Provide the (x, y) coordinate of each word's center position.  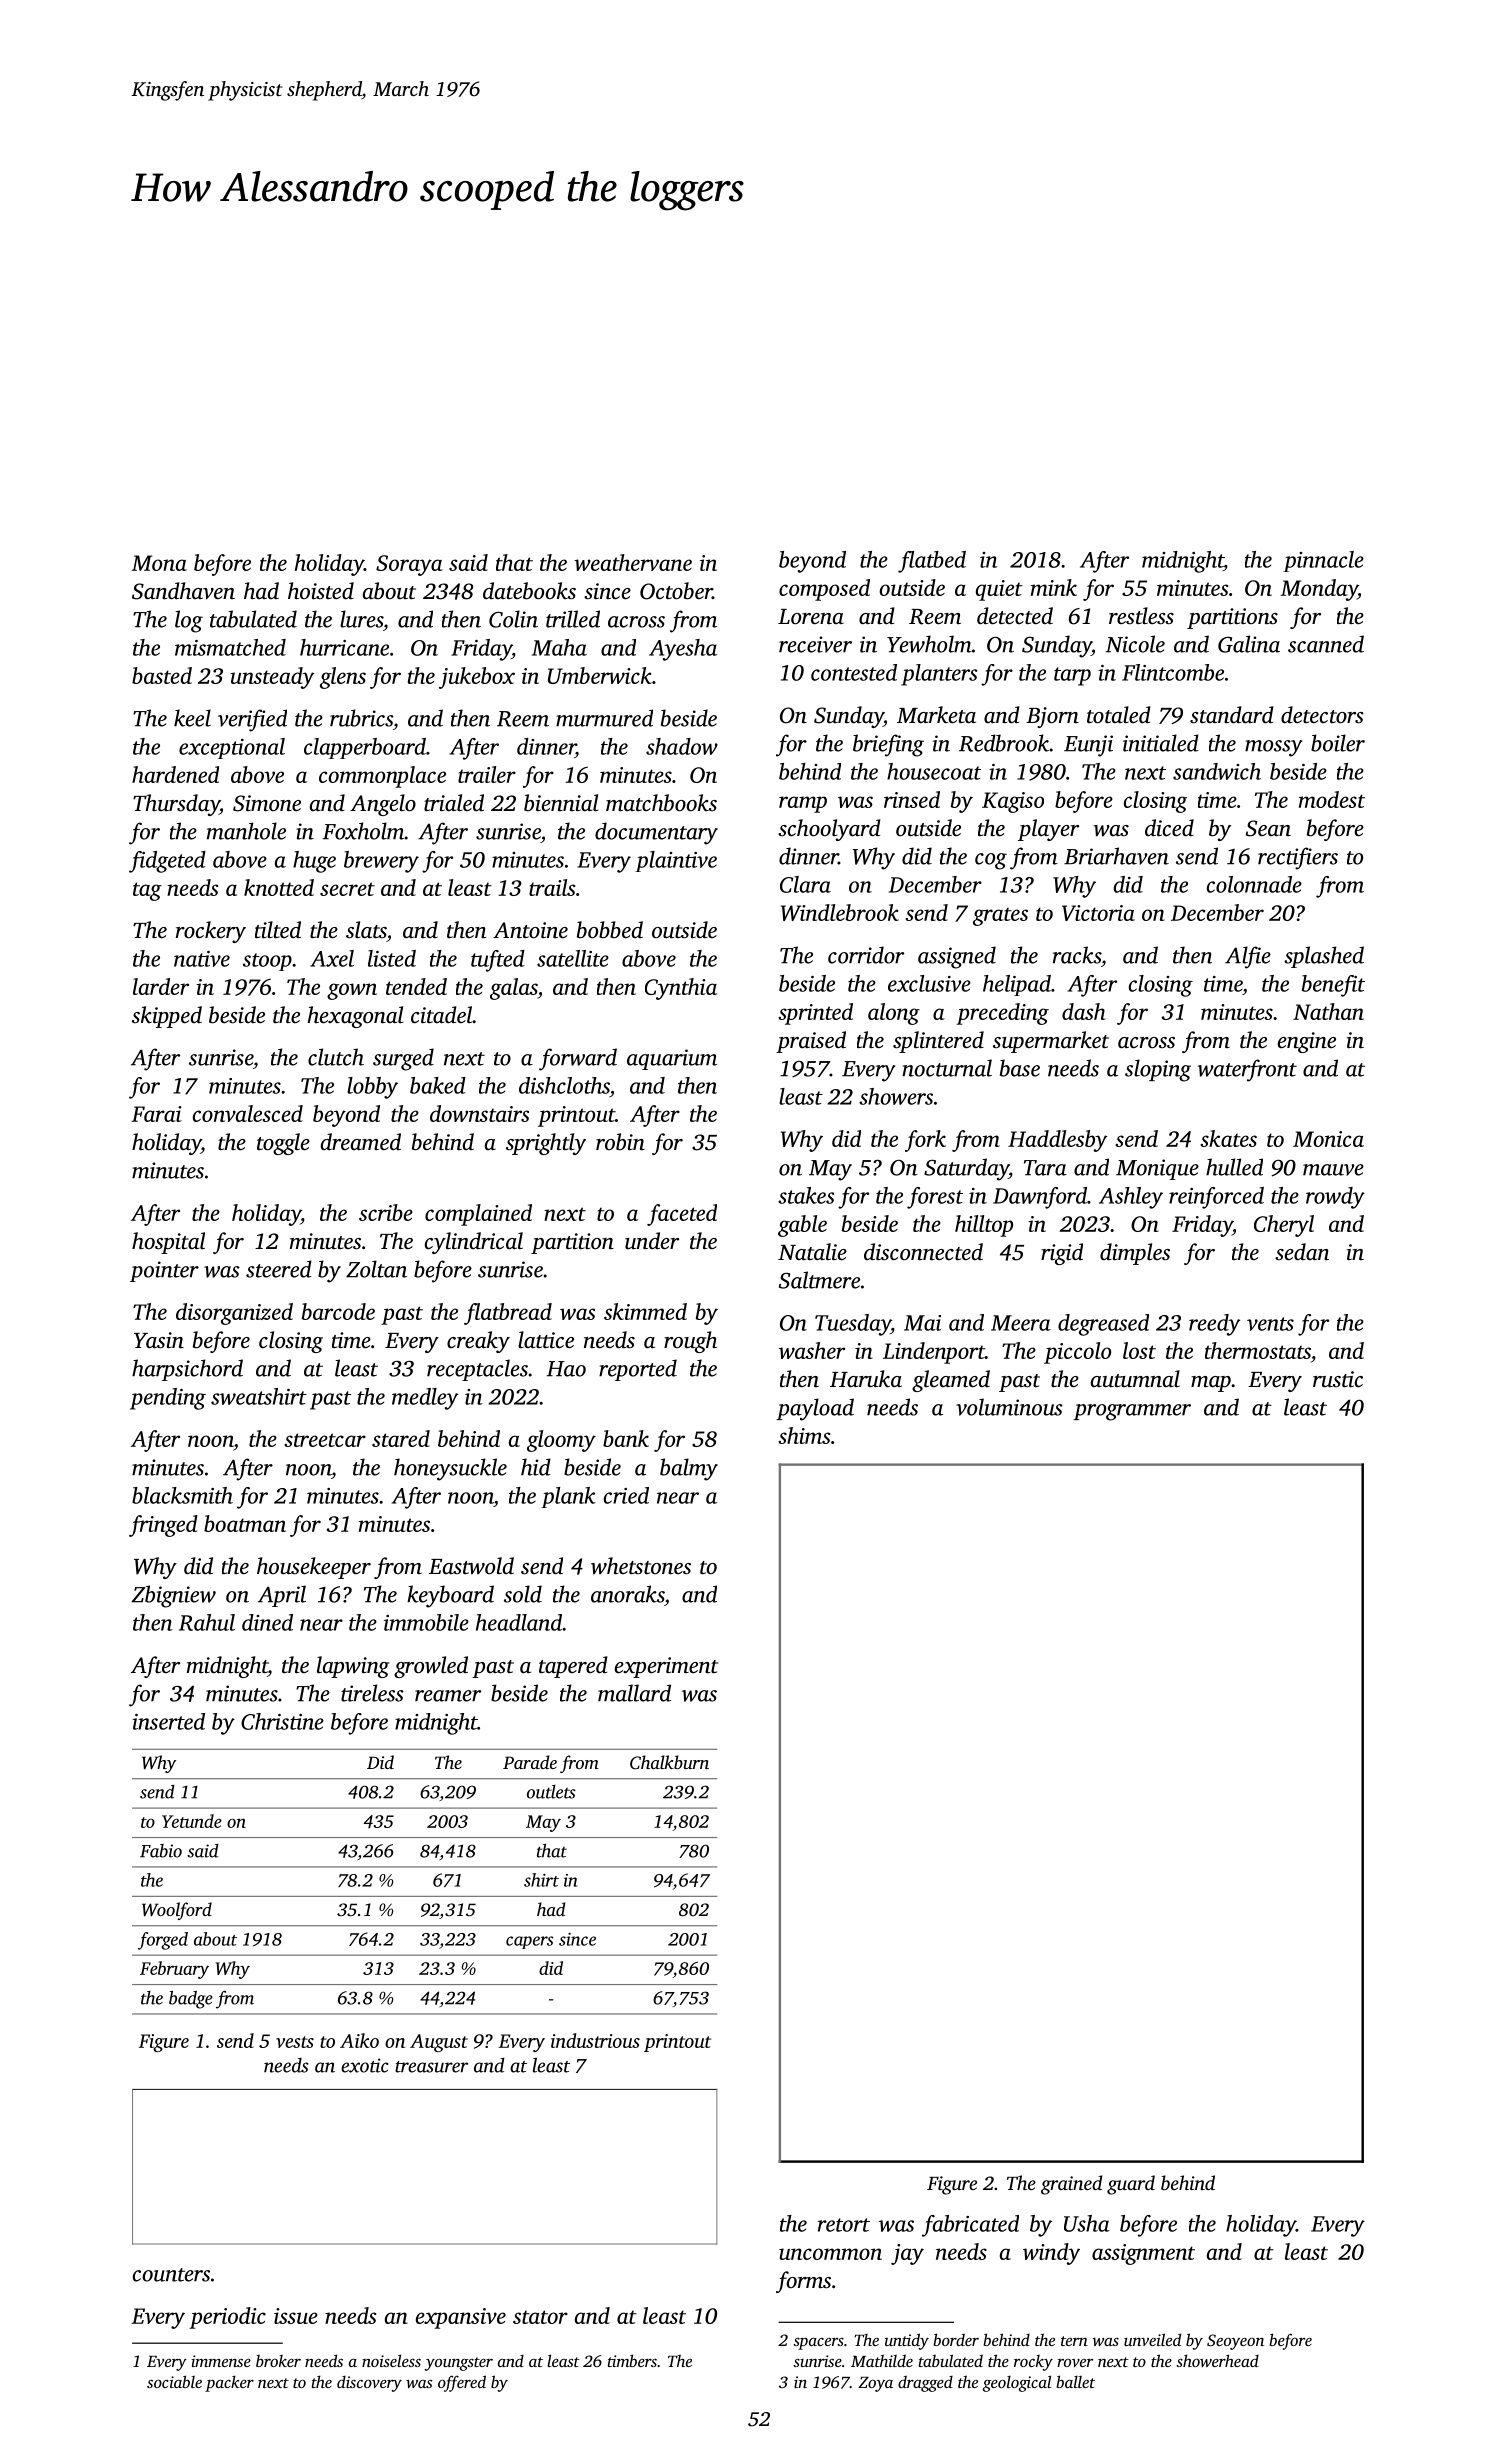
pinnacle (1323, 561)
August (439, 2043)
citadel (441, 1015)
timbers (632, 2360)
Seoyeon (1235, 2342)
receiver (815, 644)
